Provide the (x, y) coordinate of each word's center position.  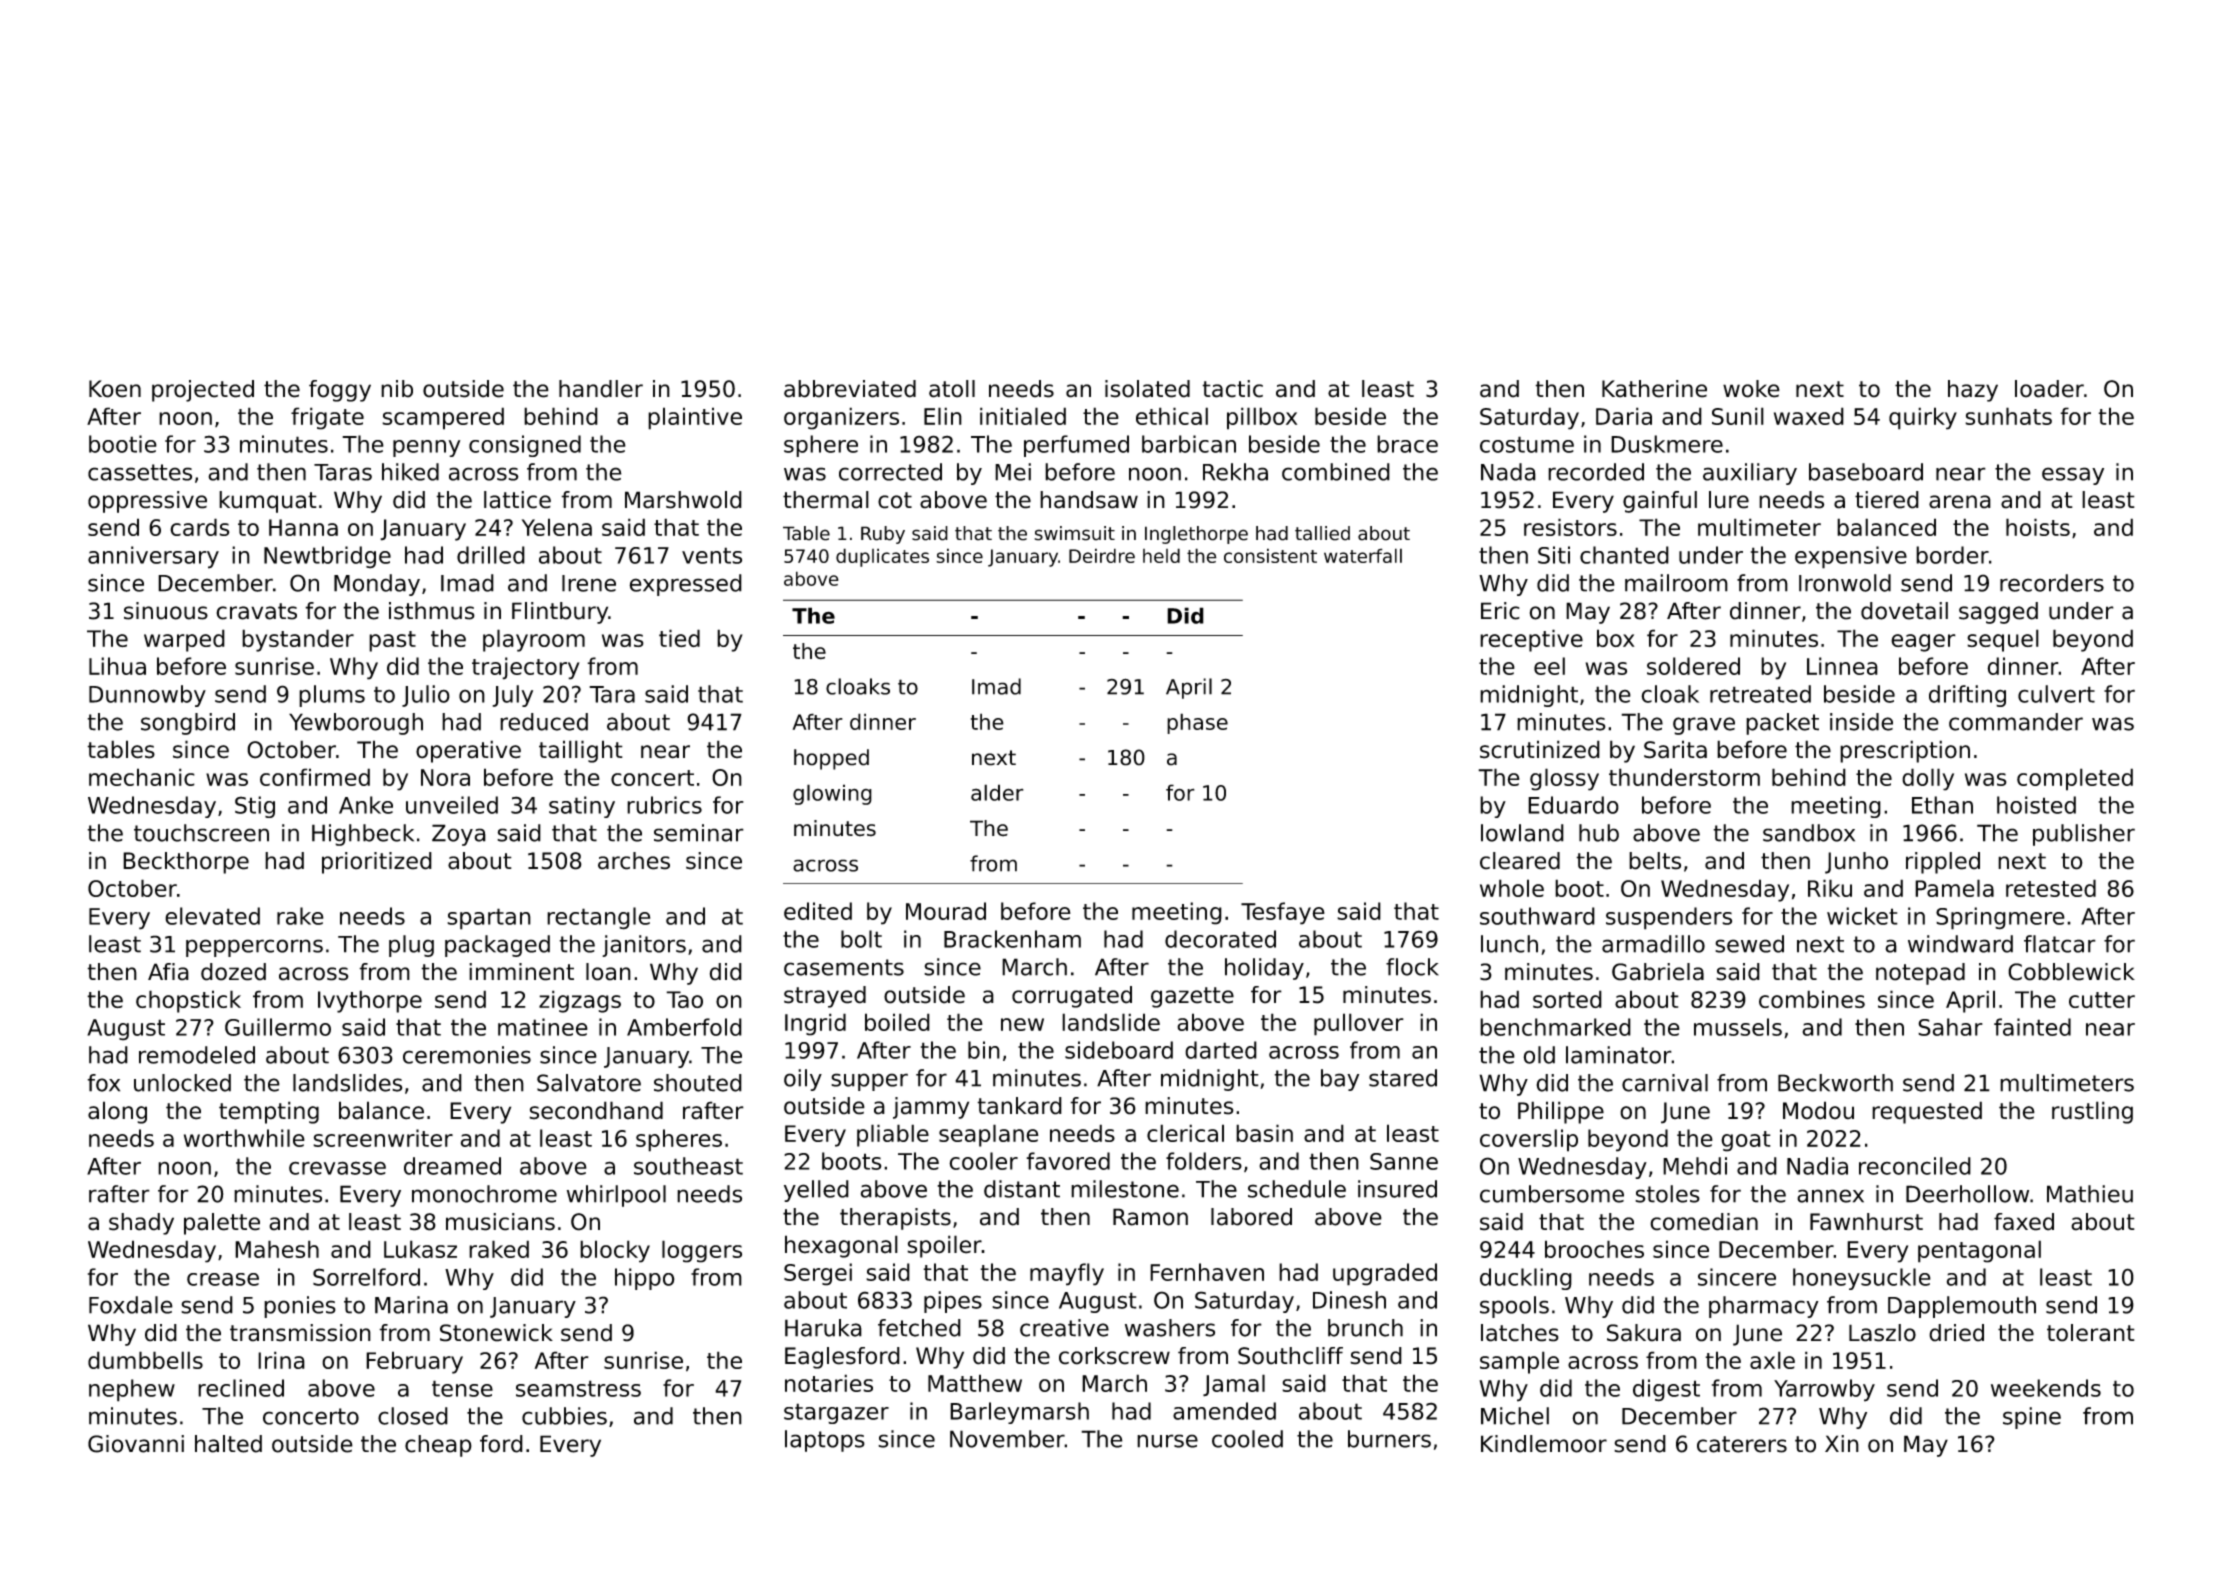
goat (1746, 1141)
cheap (438, 1446)
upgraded (1385, 1274)
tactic (1232, 389)
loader (2049, 389)
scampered (443, 418)
